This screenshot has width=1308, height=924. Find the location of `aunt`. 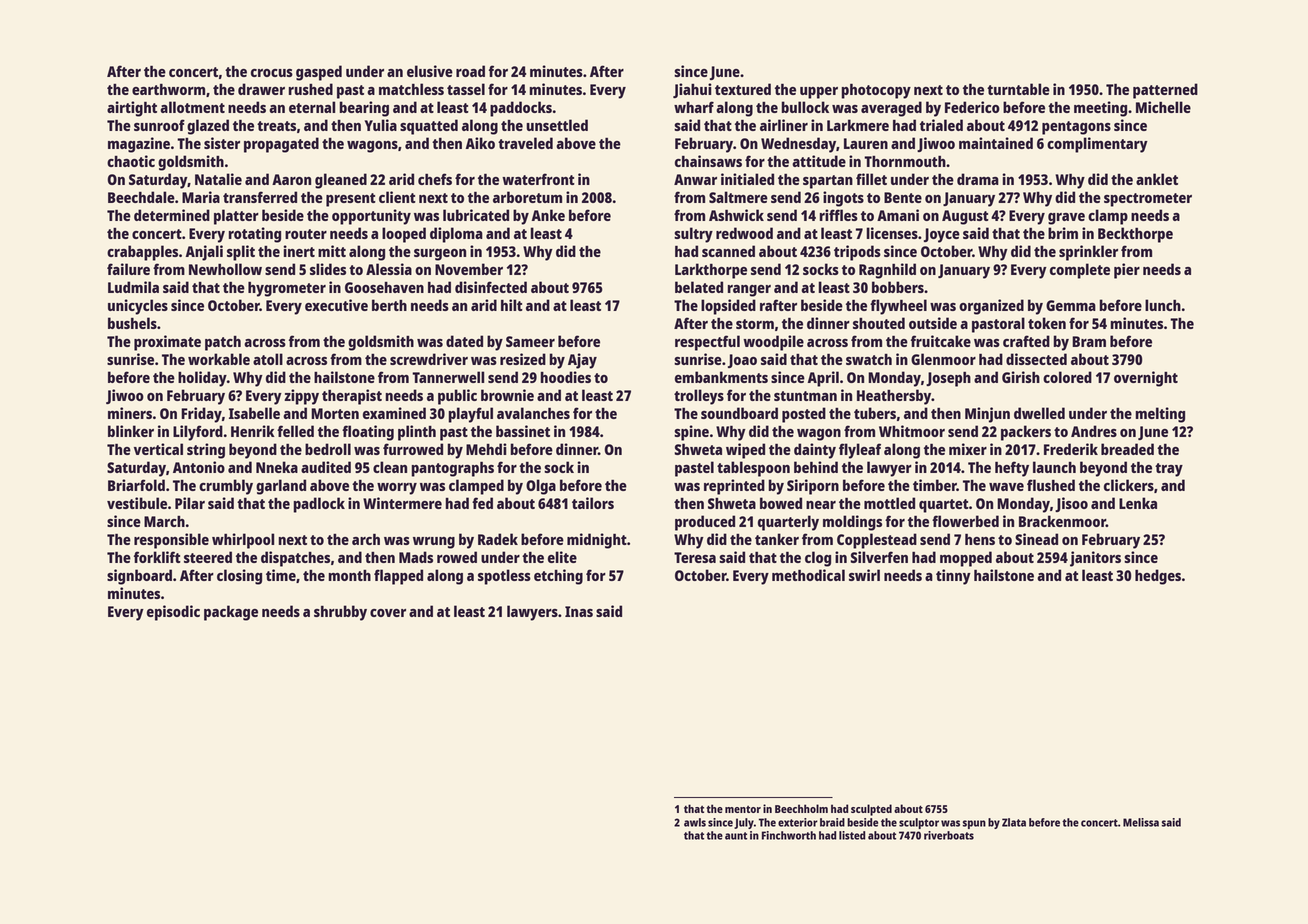

aunt is located at coordinates (736, 836).
